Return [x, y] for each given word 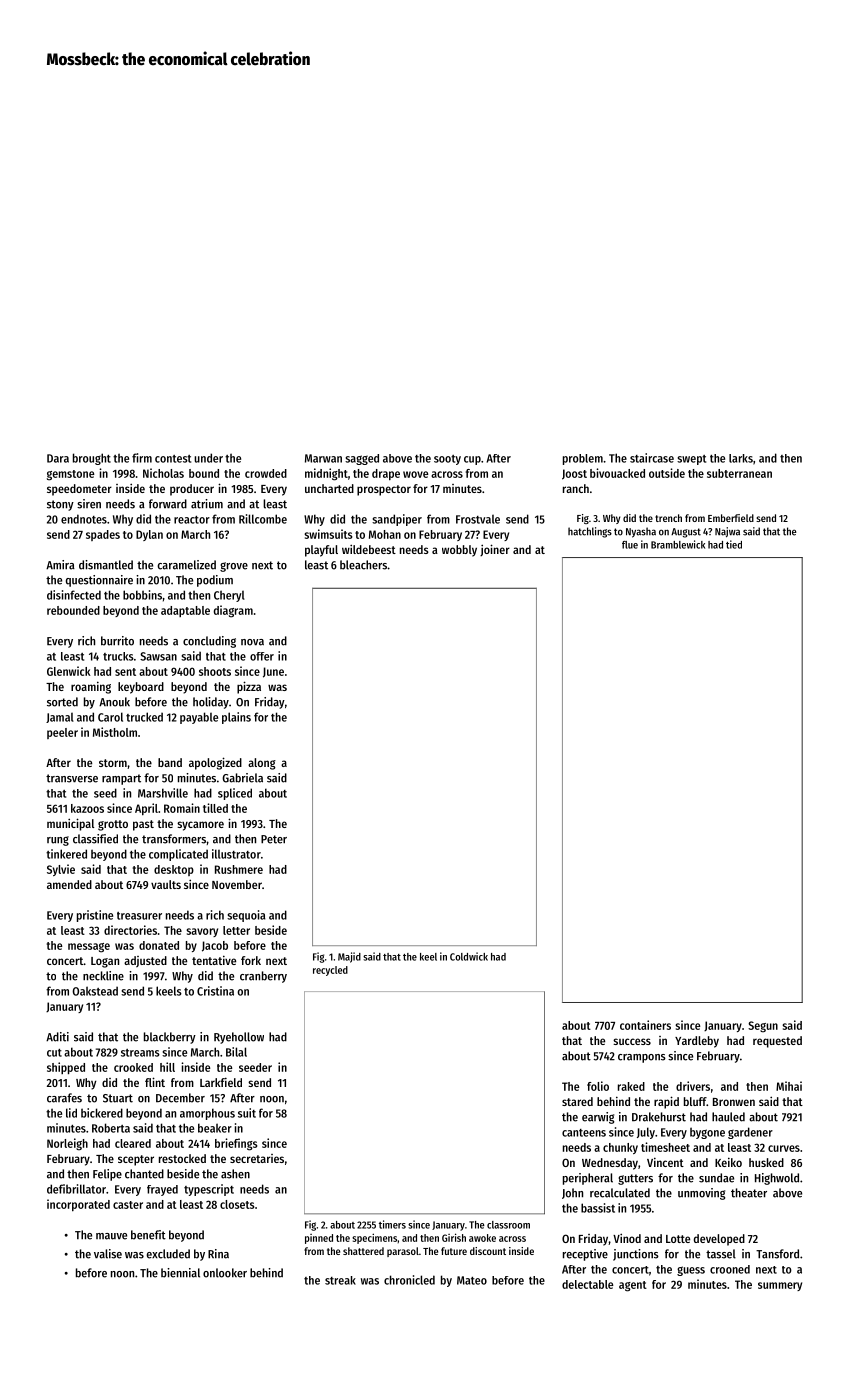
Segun [763, 1027]
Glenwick [69, 671]
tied [734, 544]
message [89, 948]
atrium [207, 504]
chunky [620, 1148]
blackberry [170, 1038]
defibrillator [76, 1189]
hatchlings [590, 532]
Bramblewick [678, 544]
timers [392, 1224]
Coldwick [469, 956]
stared [577, 1101]
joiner [495, 550]
